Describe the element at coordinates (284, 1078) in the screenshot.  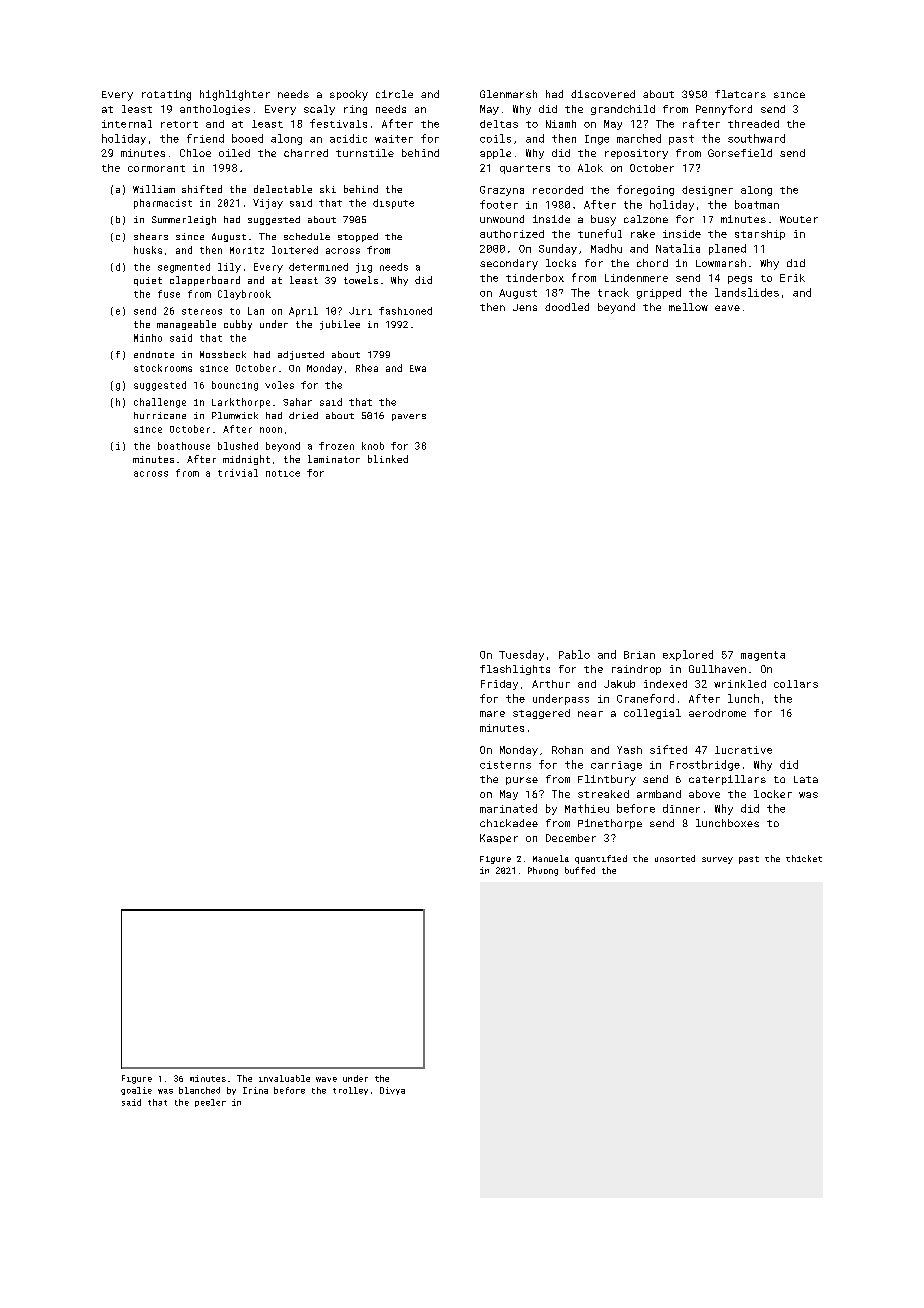
I see `invaluable` at that location.
